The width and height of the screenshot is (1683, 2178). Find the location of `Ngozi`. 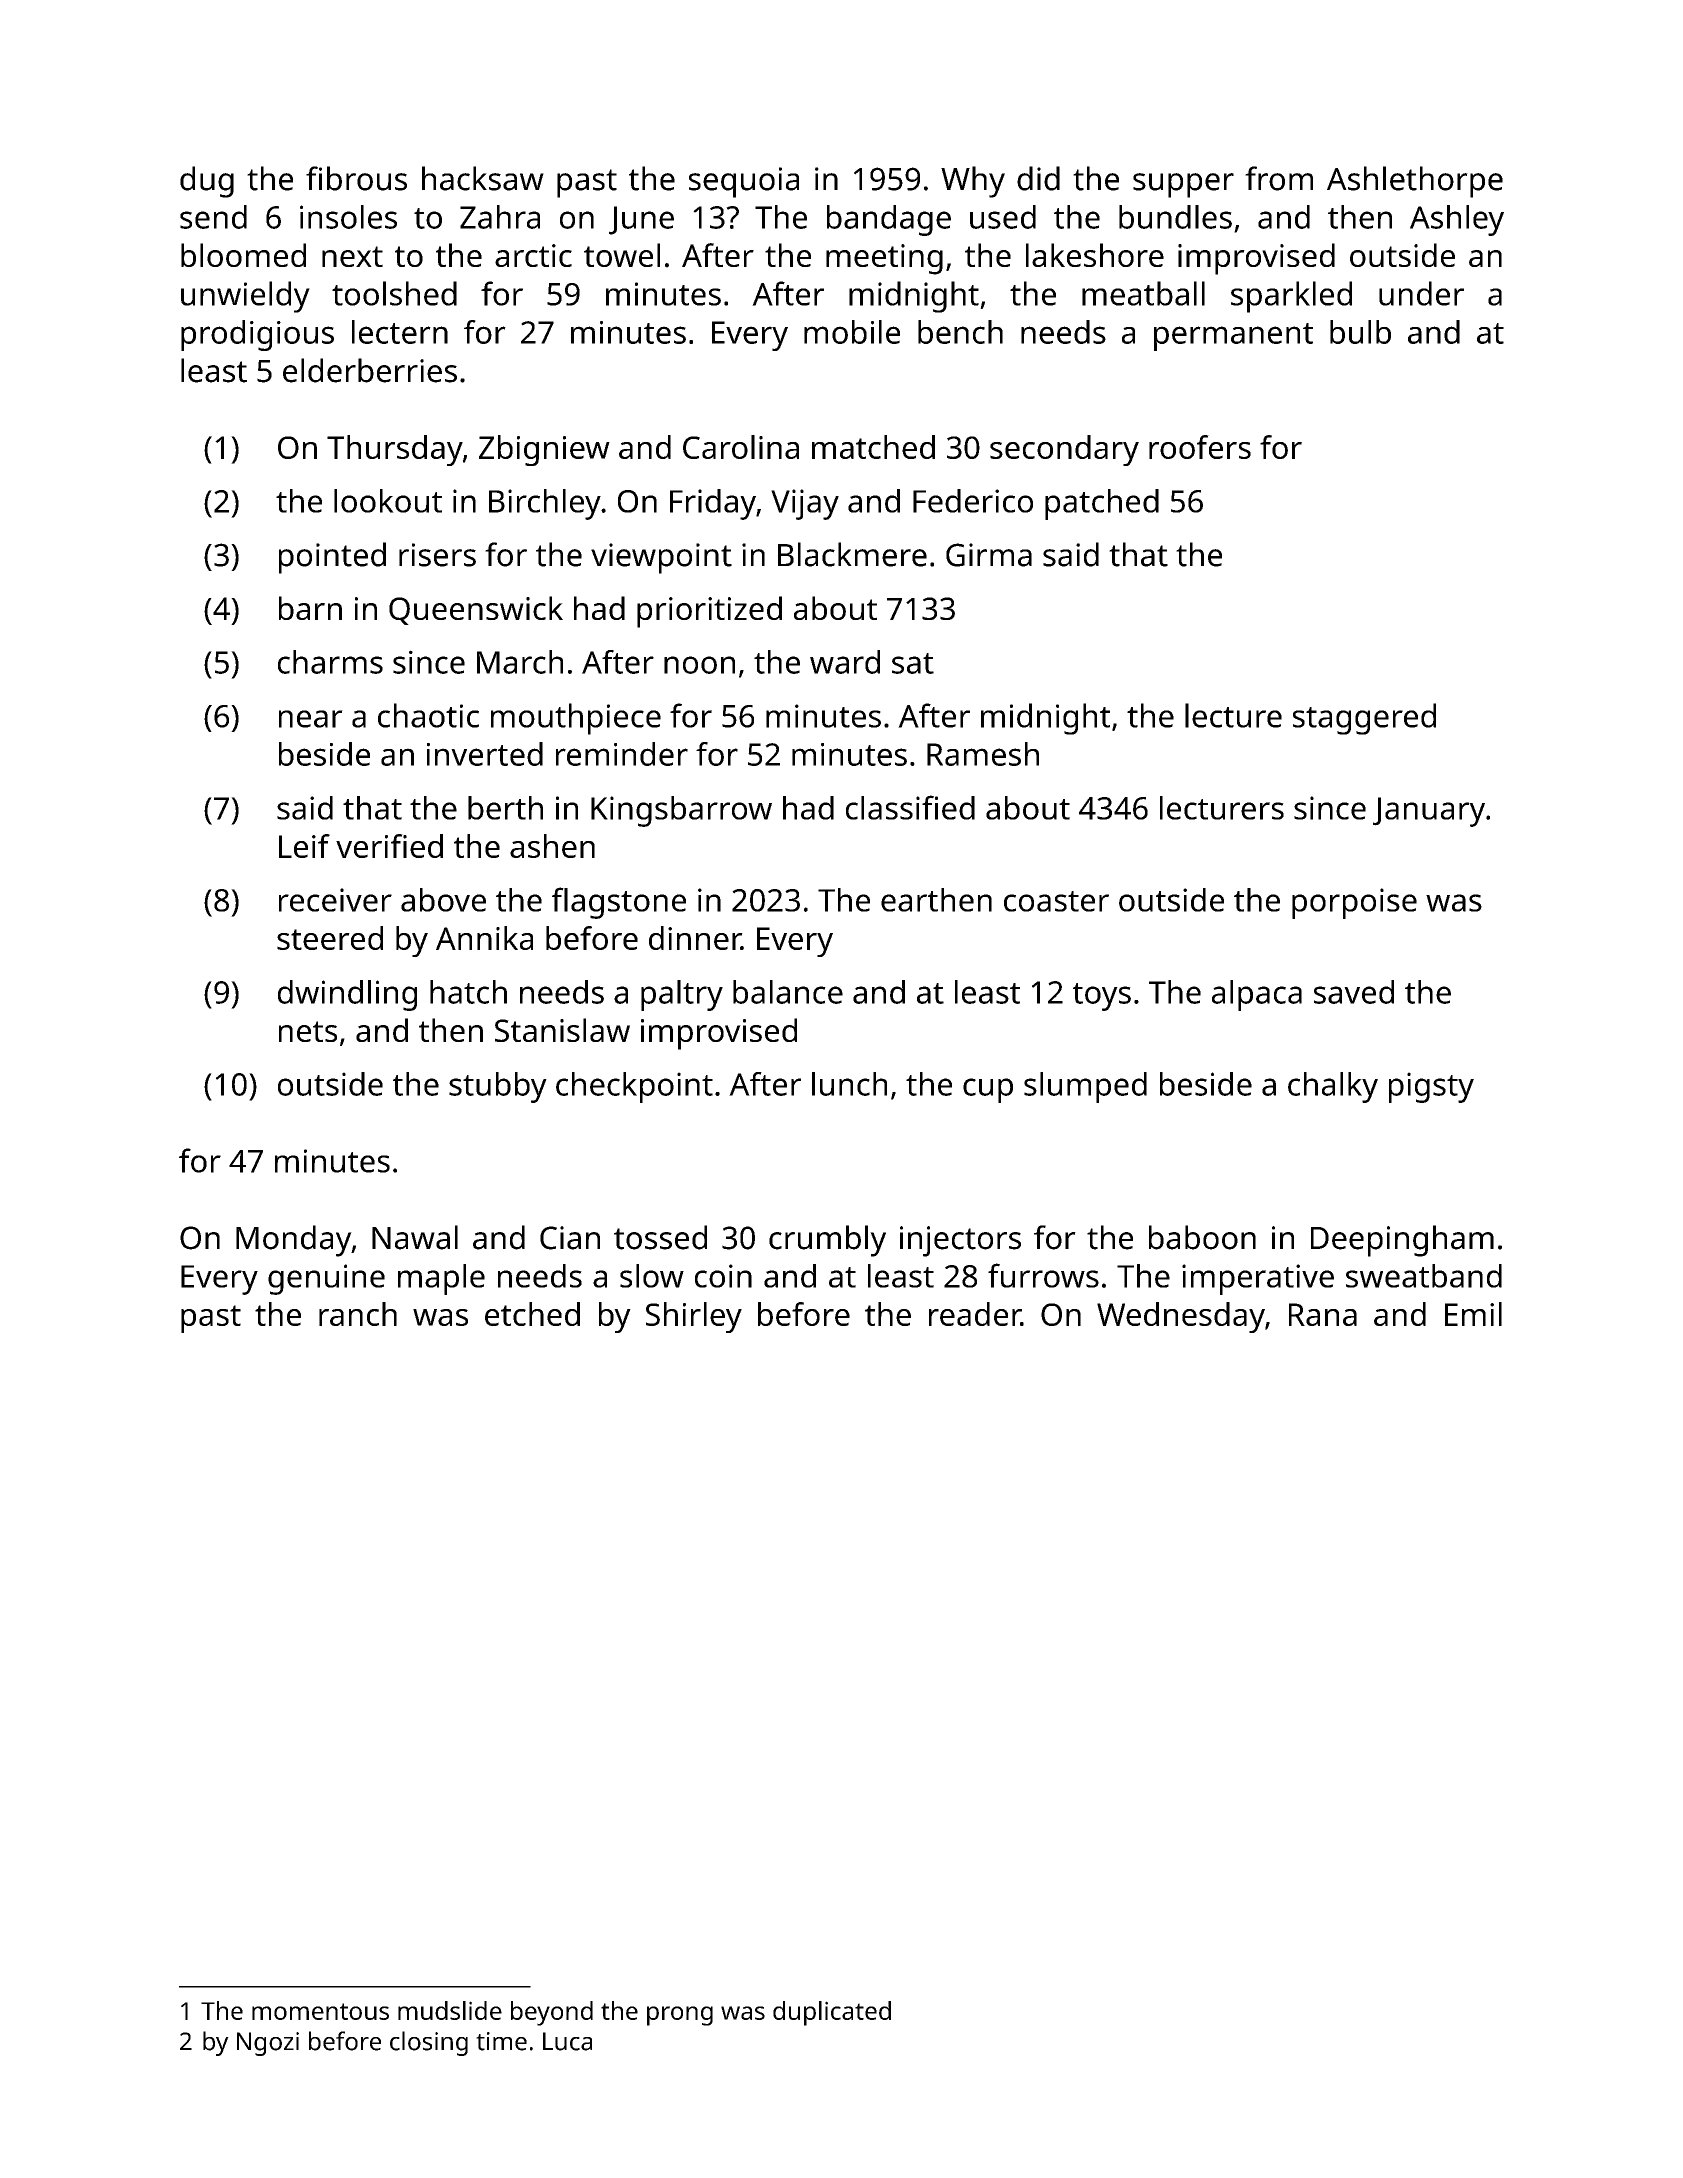

Ngozi is located at coordinates (268, 2044).
